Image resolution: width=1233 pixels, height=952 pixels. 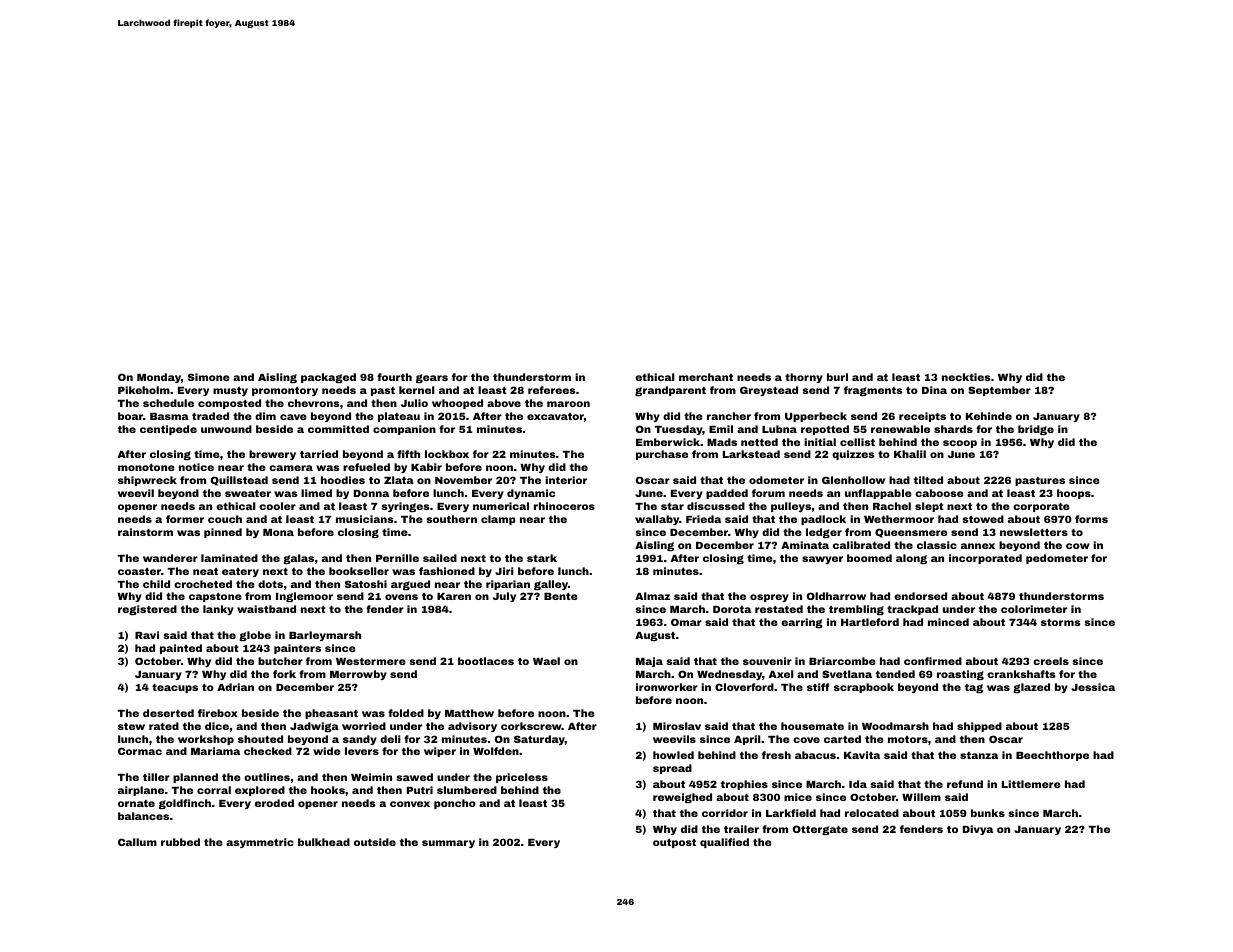 I want to click on Almaz, so click(x=652, y=596).
